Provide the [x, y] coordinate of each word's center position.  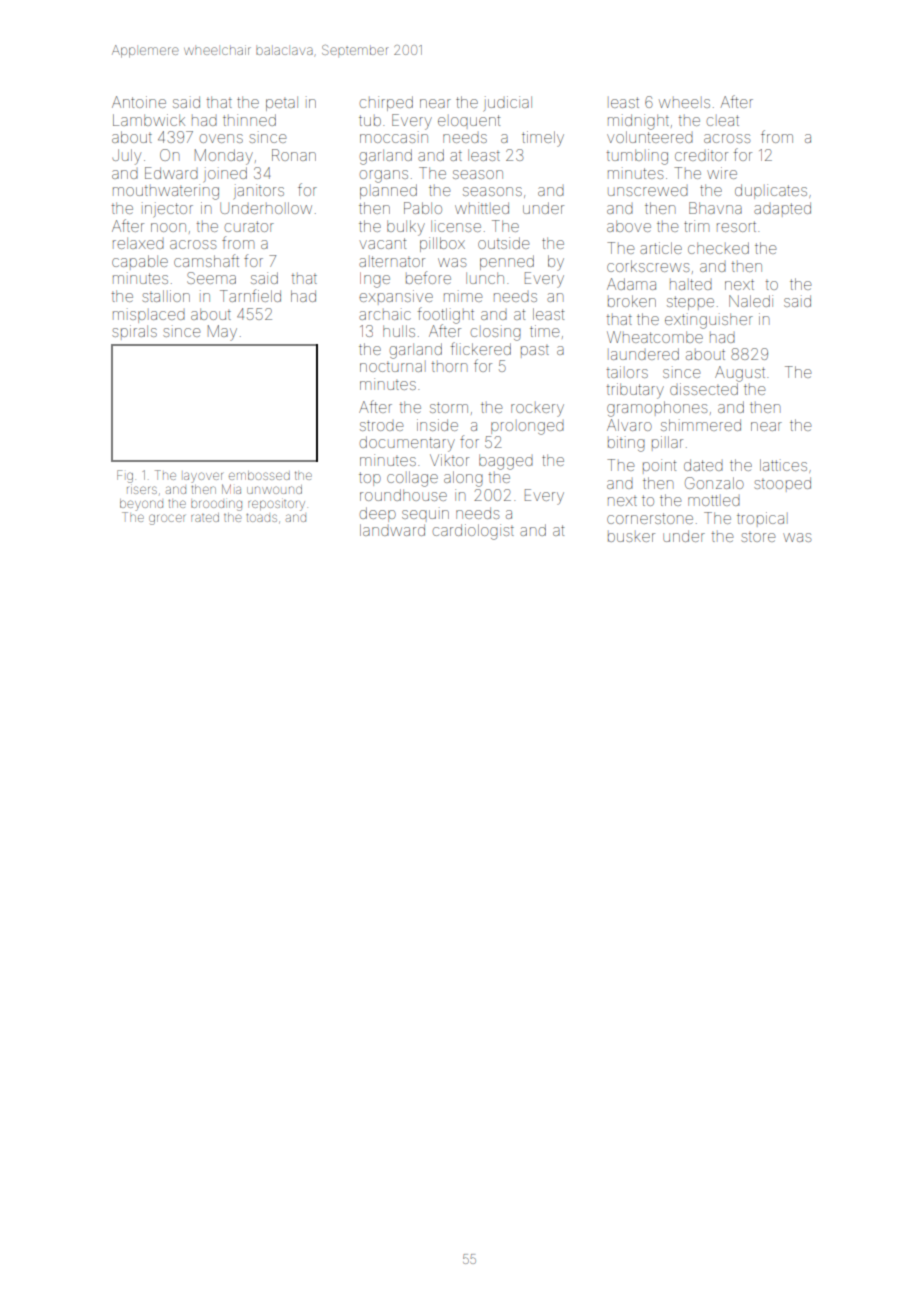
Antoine [139, 102]
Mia [231, 489]
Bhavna [715, 208]
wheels [684, 103]
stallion [166, 296]
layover [203, 477]
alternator [392, 261]
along [463, 479]
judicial [508, 103]
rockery [537, 410]
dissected [704, 389]
